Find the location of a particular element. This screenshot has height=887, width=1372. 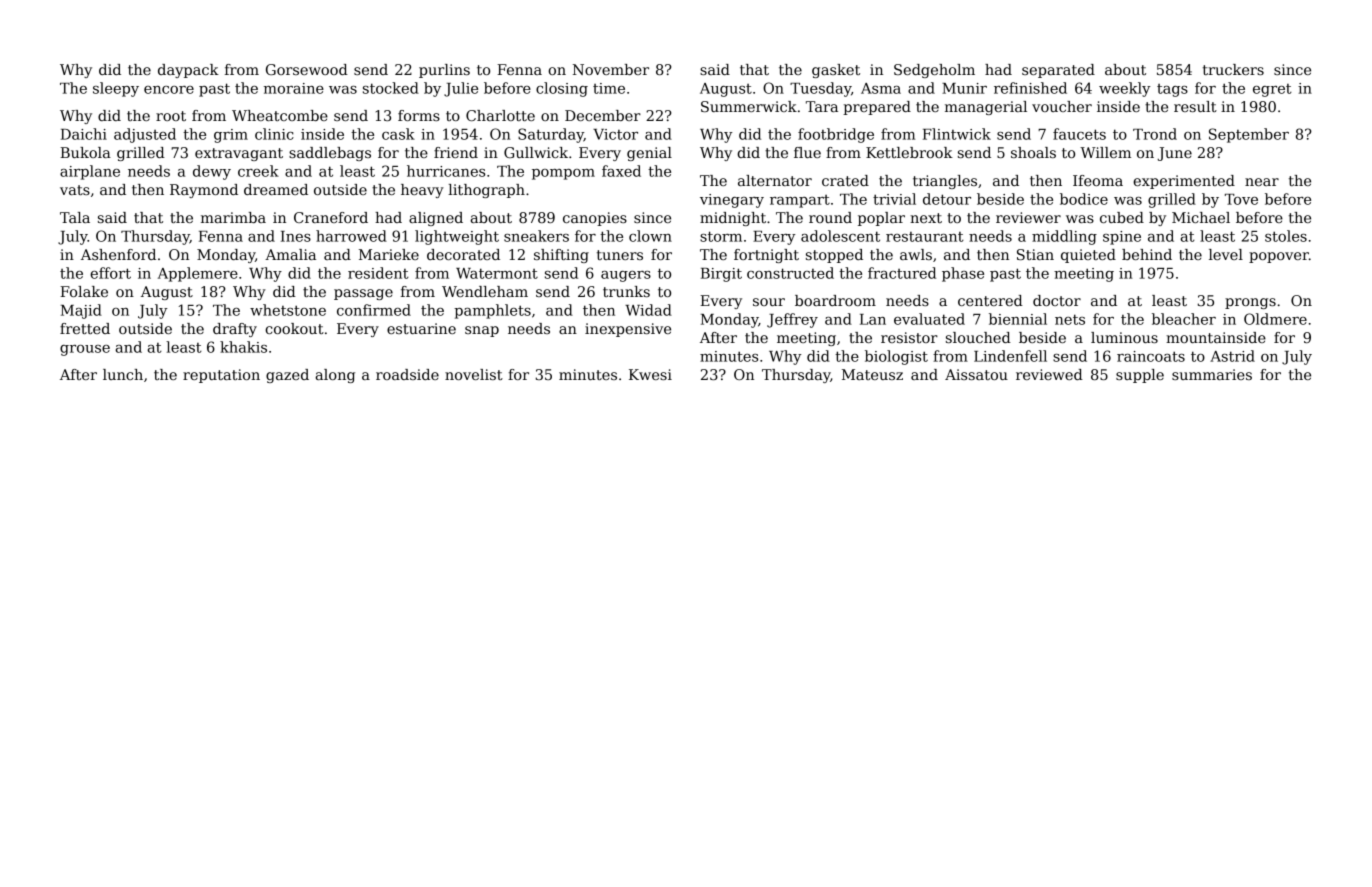

restaurant is located at coordinates (925, 237).
